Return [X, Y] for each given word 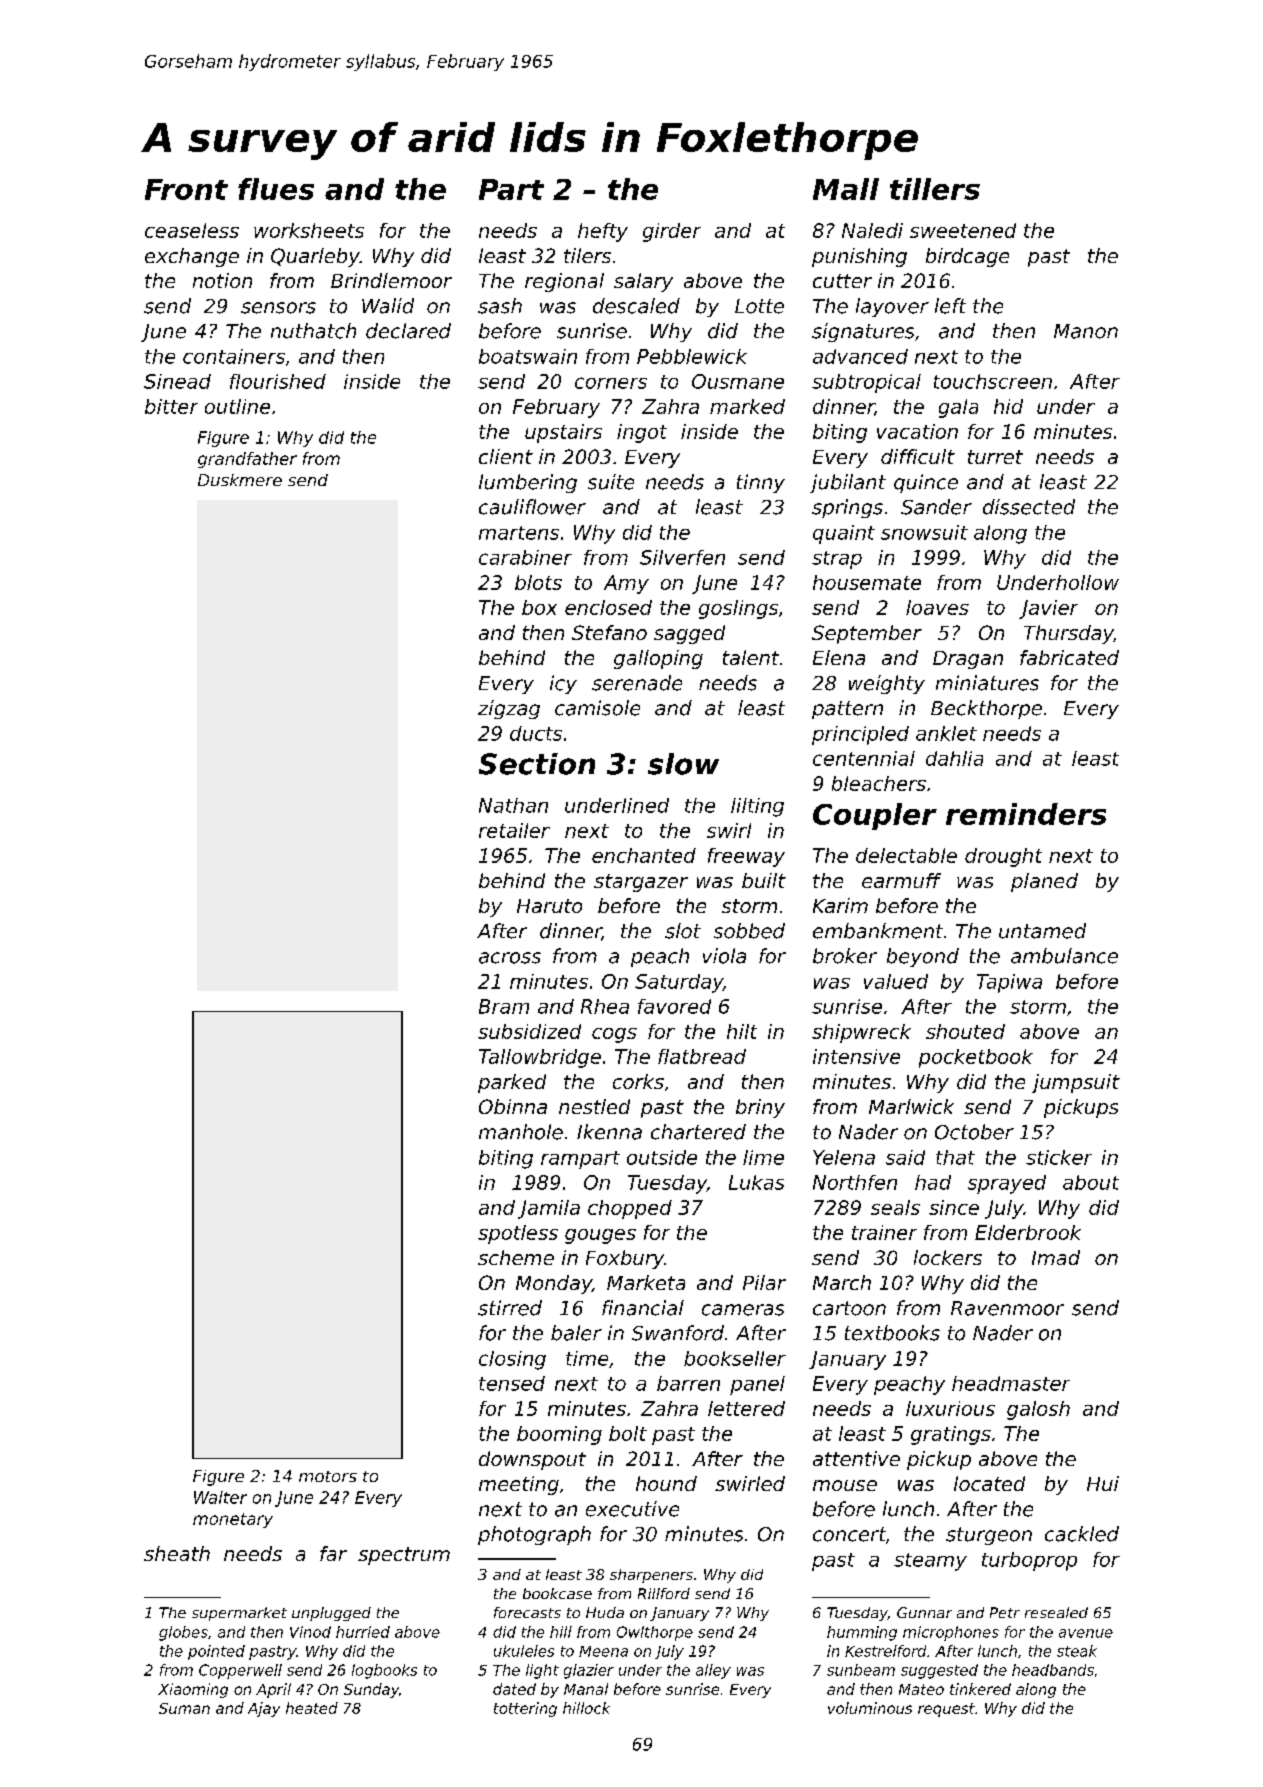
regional [564, 282]
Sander [936, 507]
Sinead [177, 381]
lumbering [528, 483]
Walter [220, 1497]
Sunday [371, 1690]
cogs [614, 1035]
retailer [514, 830]
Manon [1086, 331]
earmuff [901, 880]
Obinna [513, 1106]
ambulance [1064, 956]
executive [632, 1509]
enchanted [644, 855]
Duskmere [240, 480]
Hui [1103, 1483]
